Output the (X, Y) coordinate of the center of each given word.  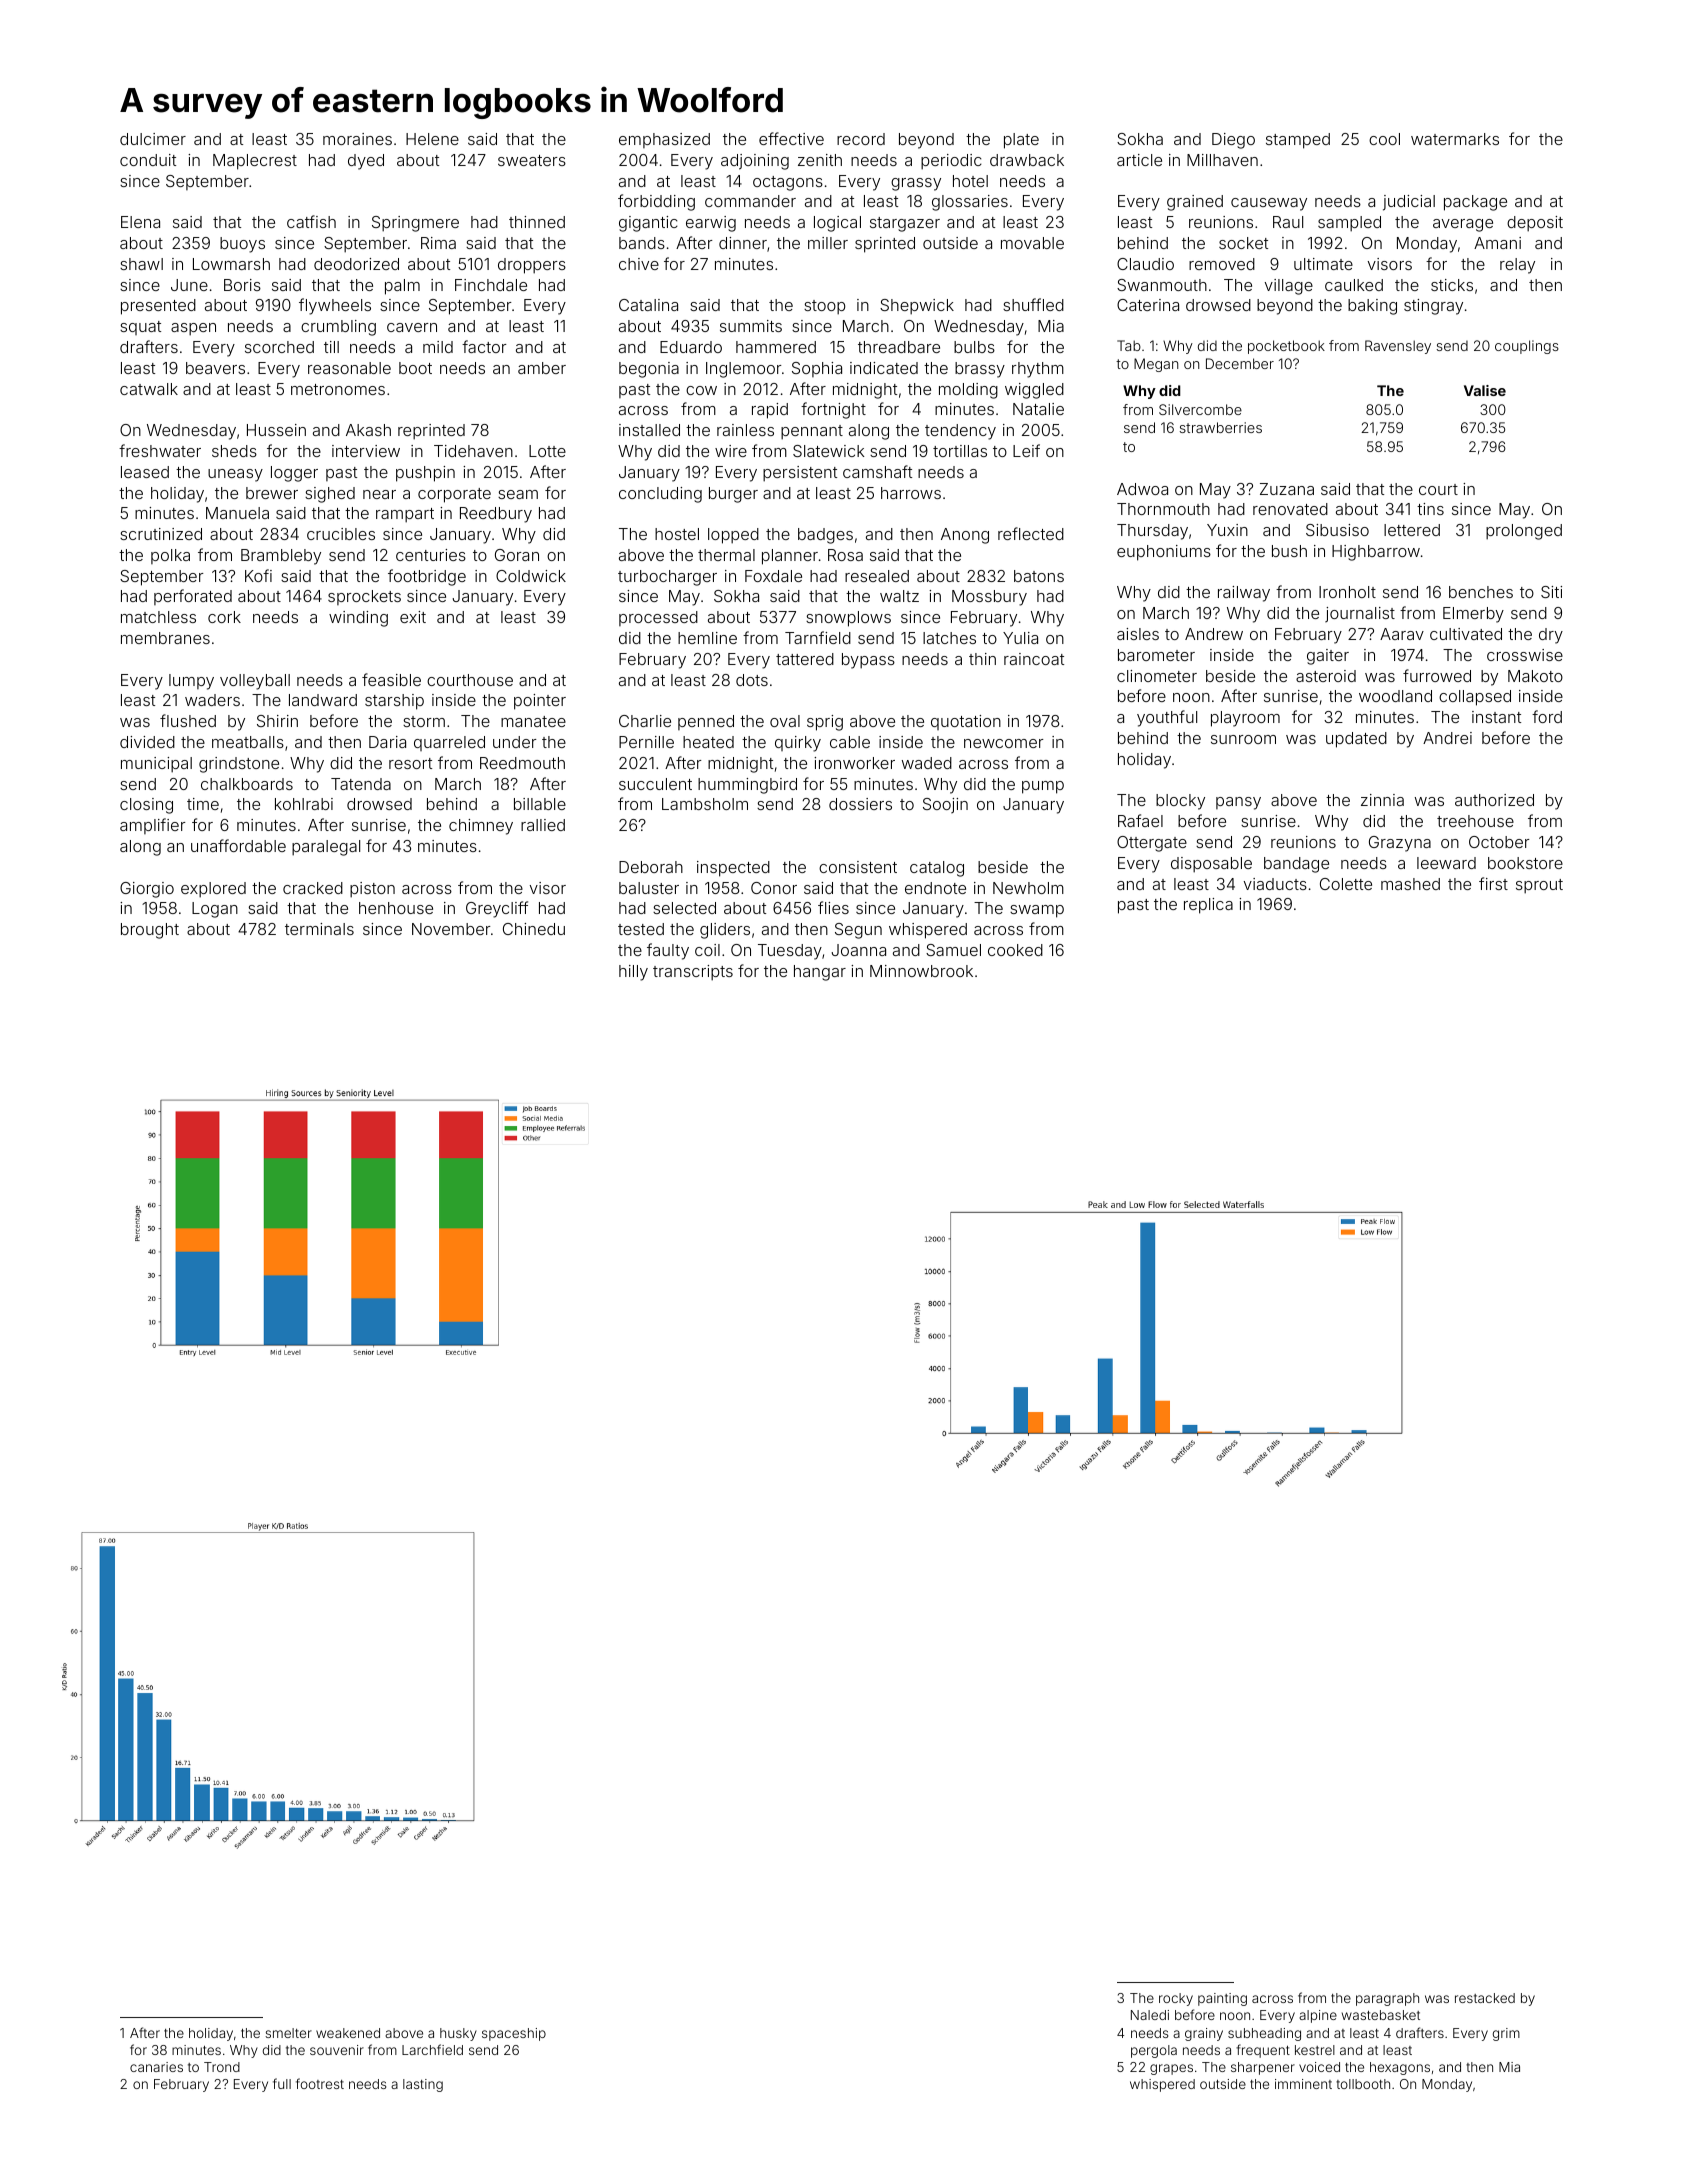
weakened (348, 2033)
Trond (222, 2067)
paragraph (1387, 1999)
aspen (193, 329)
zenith (820, 160)
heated (708, 742)
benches (1481, 592)
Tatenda (361, 784)
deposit (1535, 224)
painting (1222, 1999)
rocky (1176, 1999)
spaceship (514, 2034)
